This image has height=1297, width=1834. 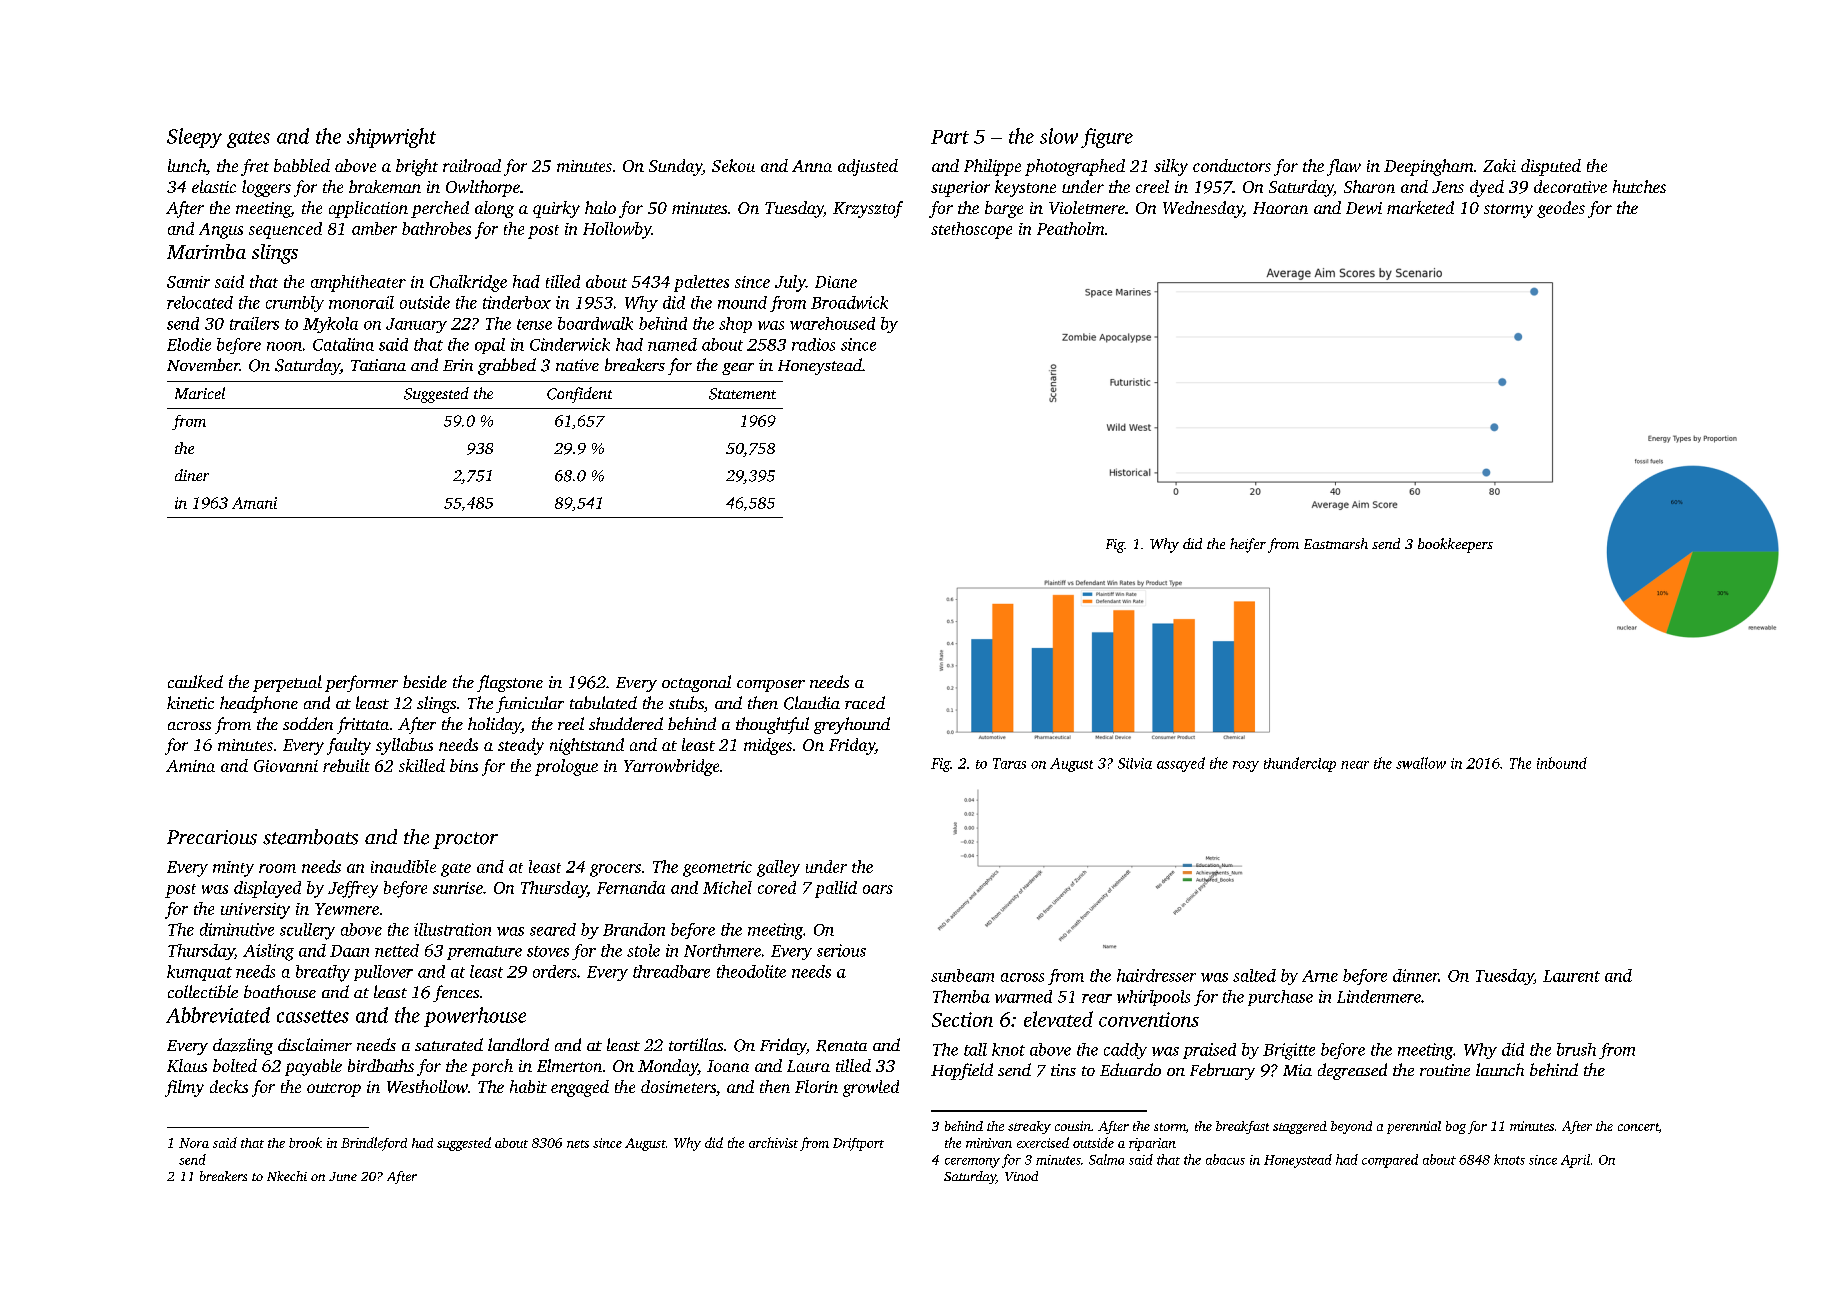 I want to click on composer, so click(x=771, y=686).
